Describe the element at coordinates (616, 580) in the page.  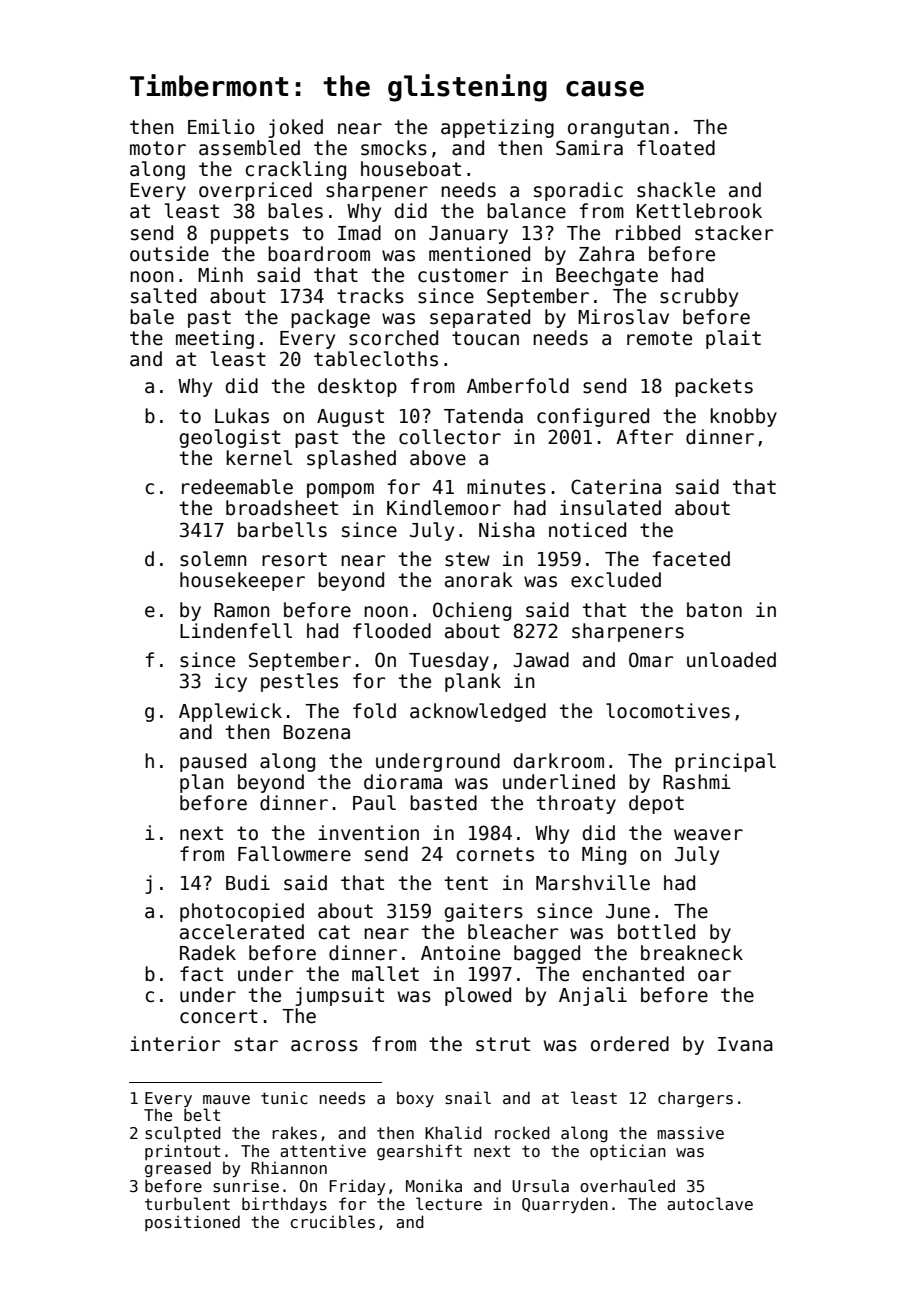
I see `excluded` at that location.
